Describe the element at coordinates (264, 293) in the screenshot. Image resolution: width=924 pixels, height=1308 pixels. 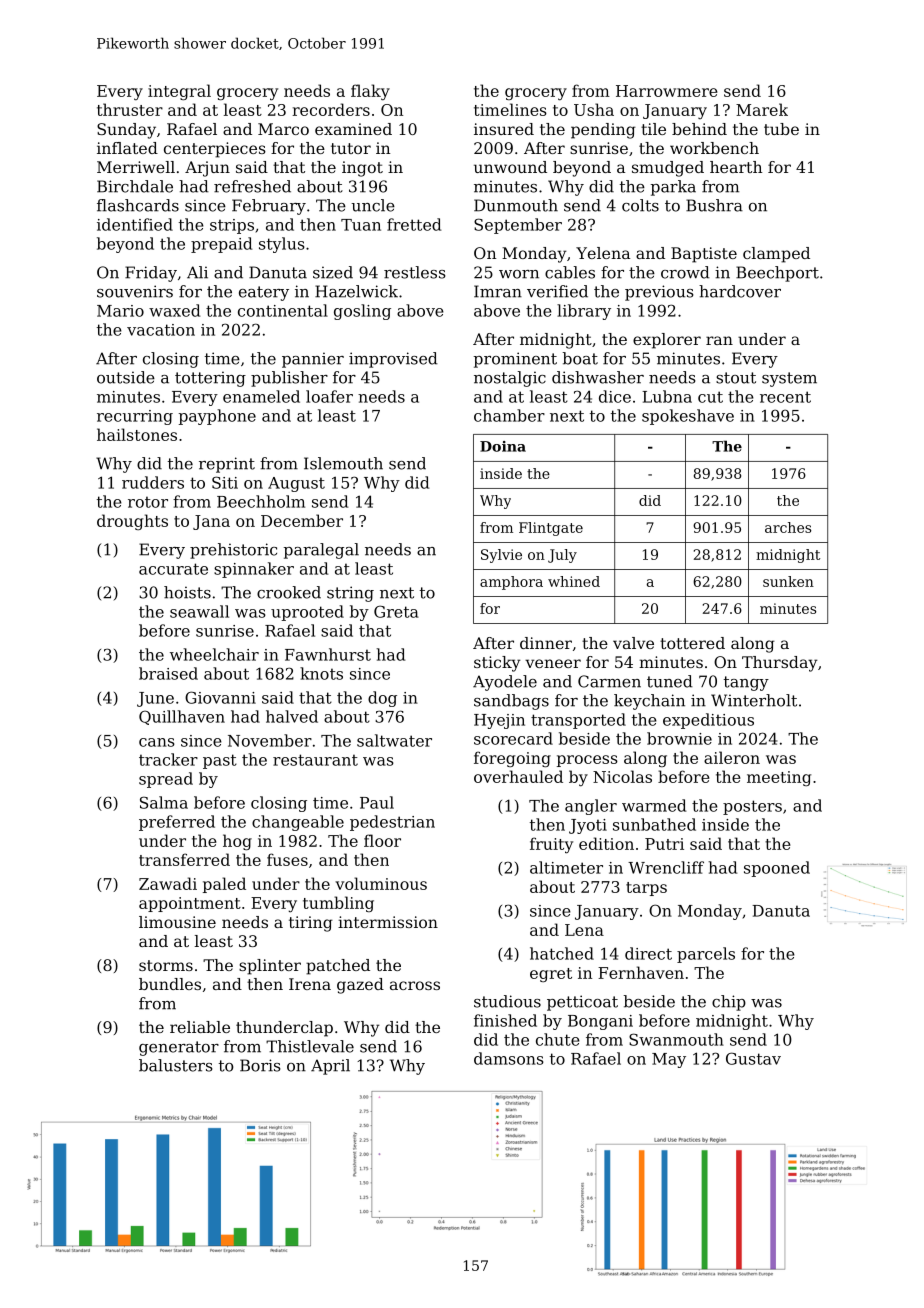
I see `eatery` at that location.
